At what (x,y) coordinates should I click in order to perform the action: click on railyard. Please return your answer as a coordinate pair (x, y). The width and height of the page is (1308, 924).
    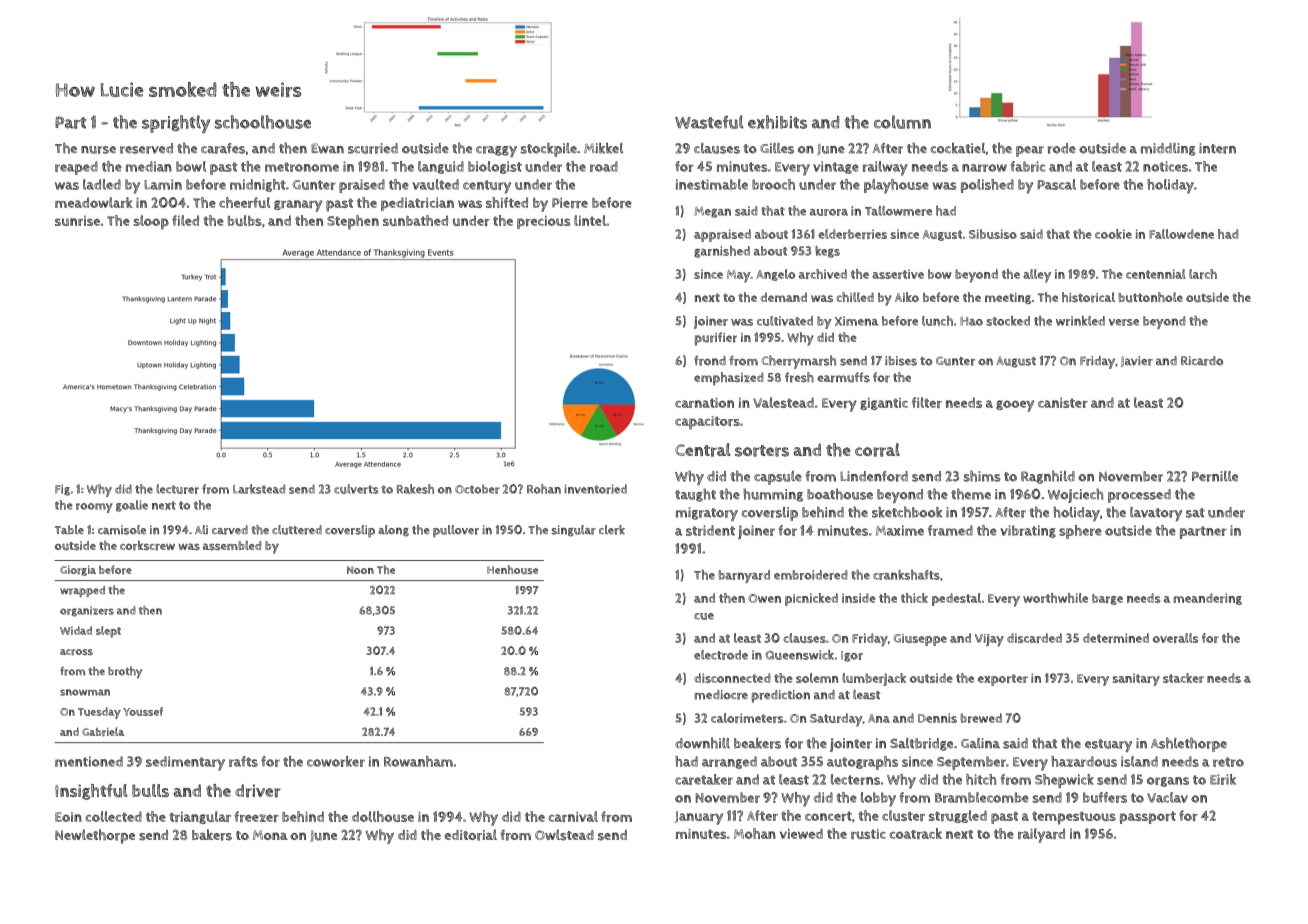
    Looking at the image, I should click on (1041, 835).
